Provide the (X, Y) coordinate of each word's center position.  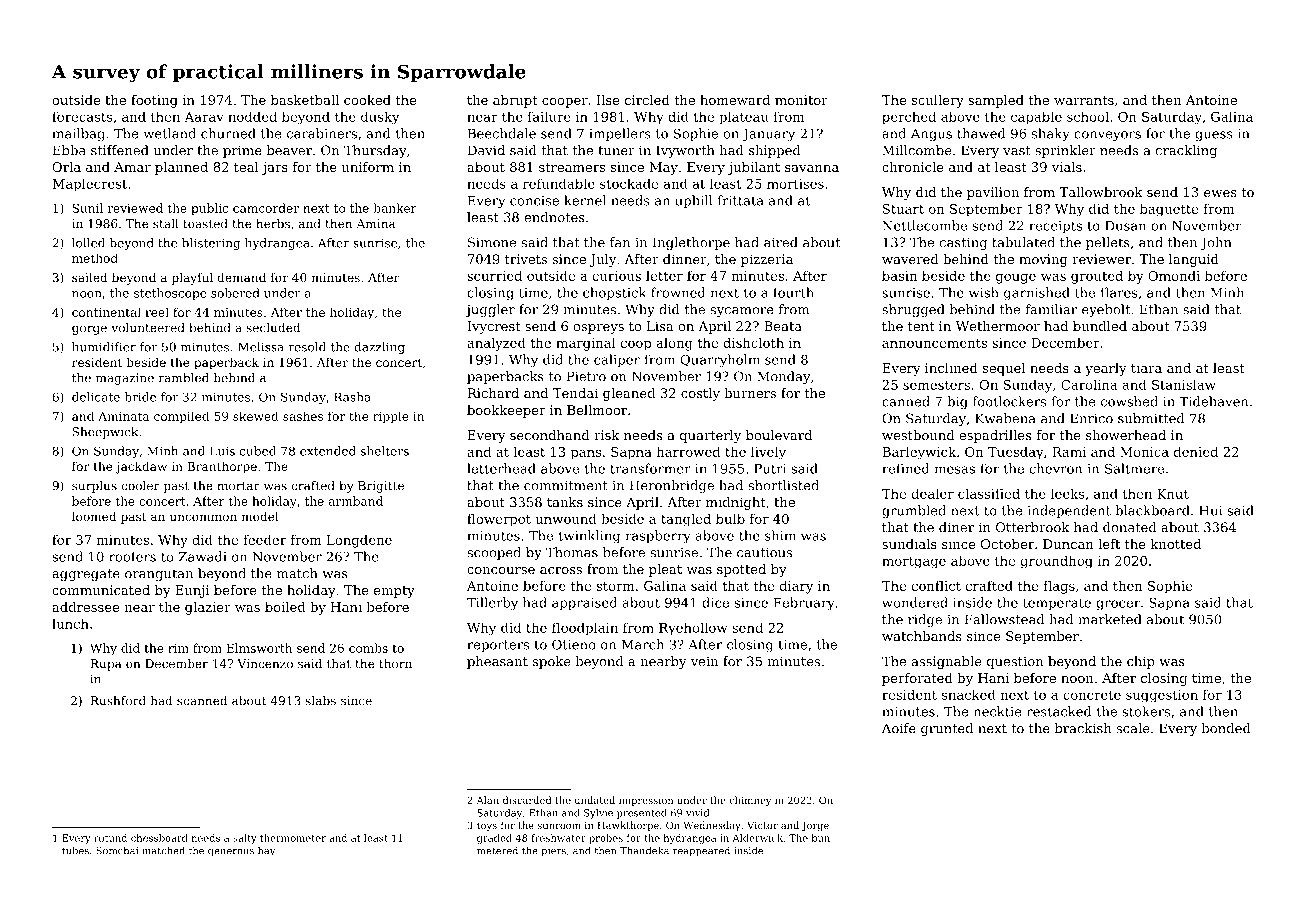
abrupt (515, 101)
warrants (1084, 100)
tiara (1146, 368)
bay (266, 851)
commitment (566, 485)
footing (154, 101)
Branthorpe (222, 467)
